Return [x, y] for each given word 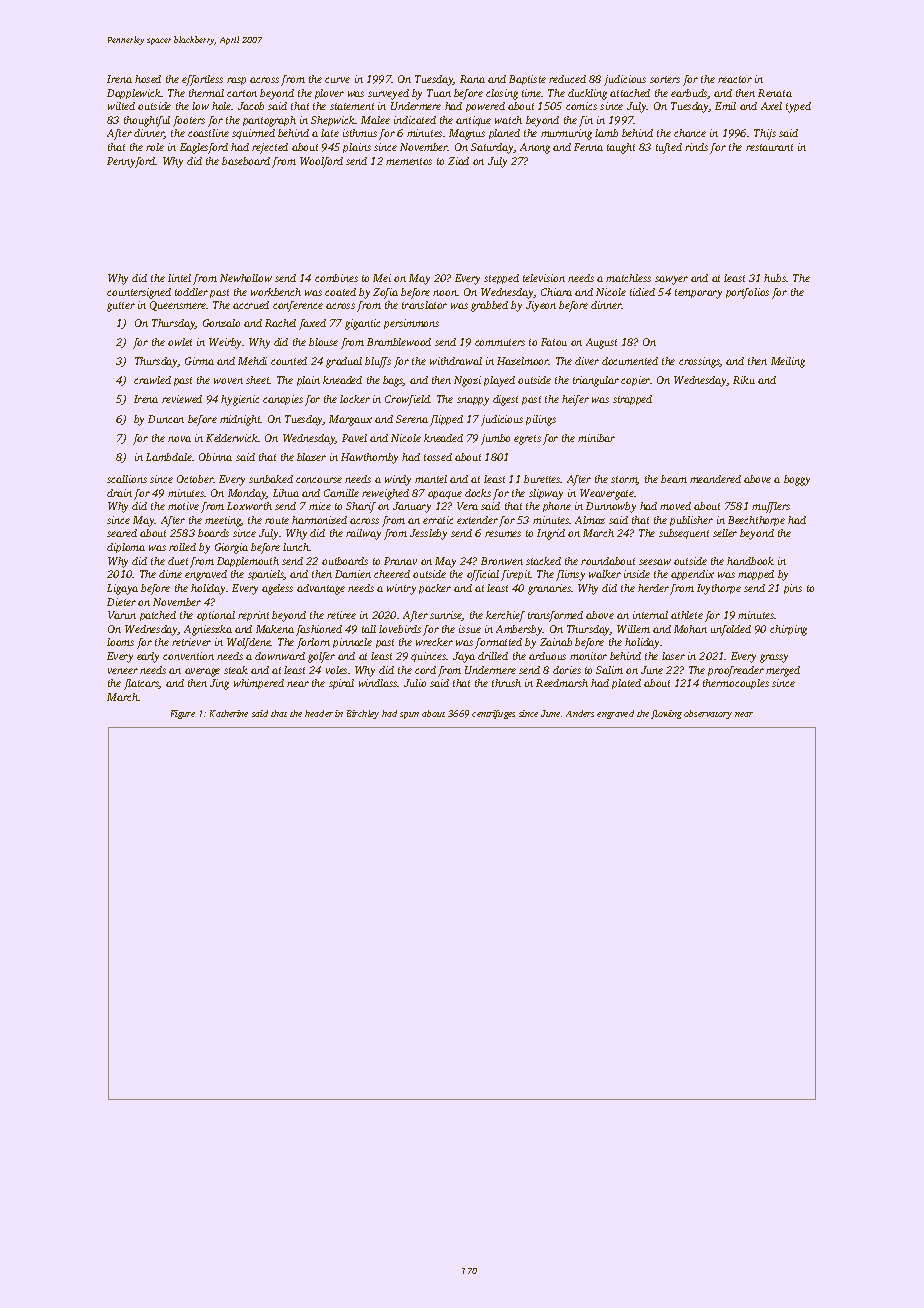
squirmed [253, 134]
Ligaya [122, 589]
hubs [775, 278]
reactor [735, 79]
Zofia [385, 293]
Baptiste [527, 80]
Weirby [226, 343]
